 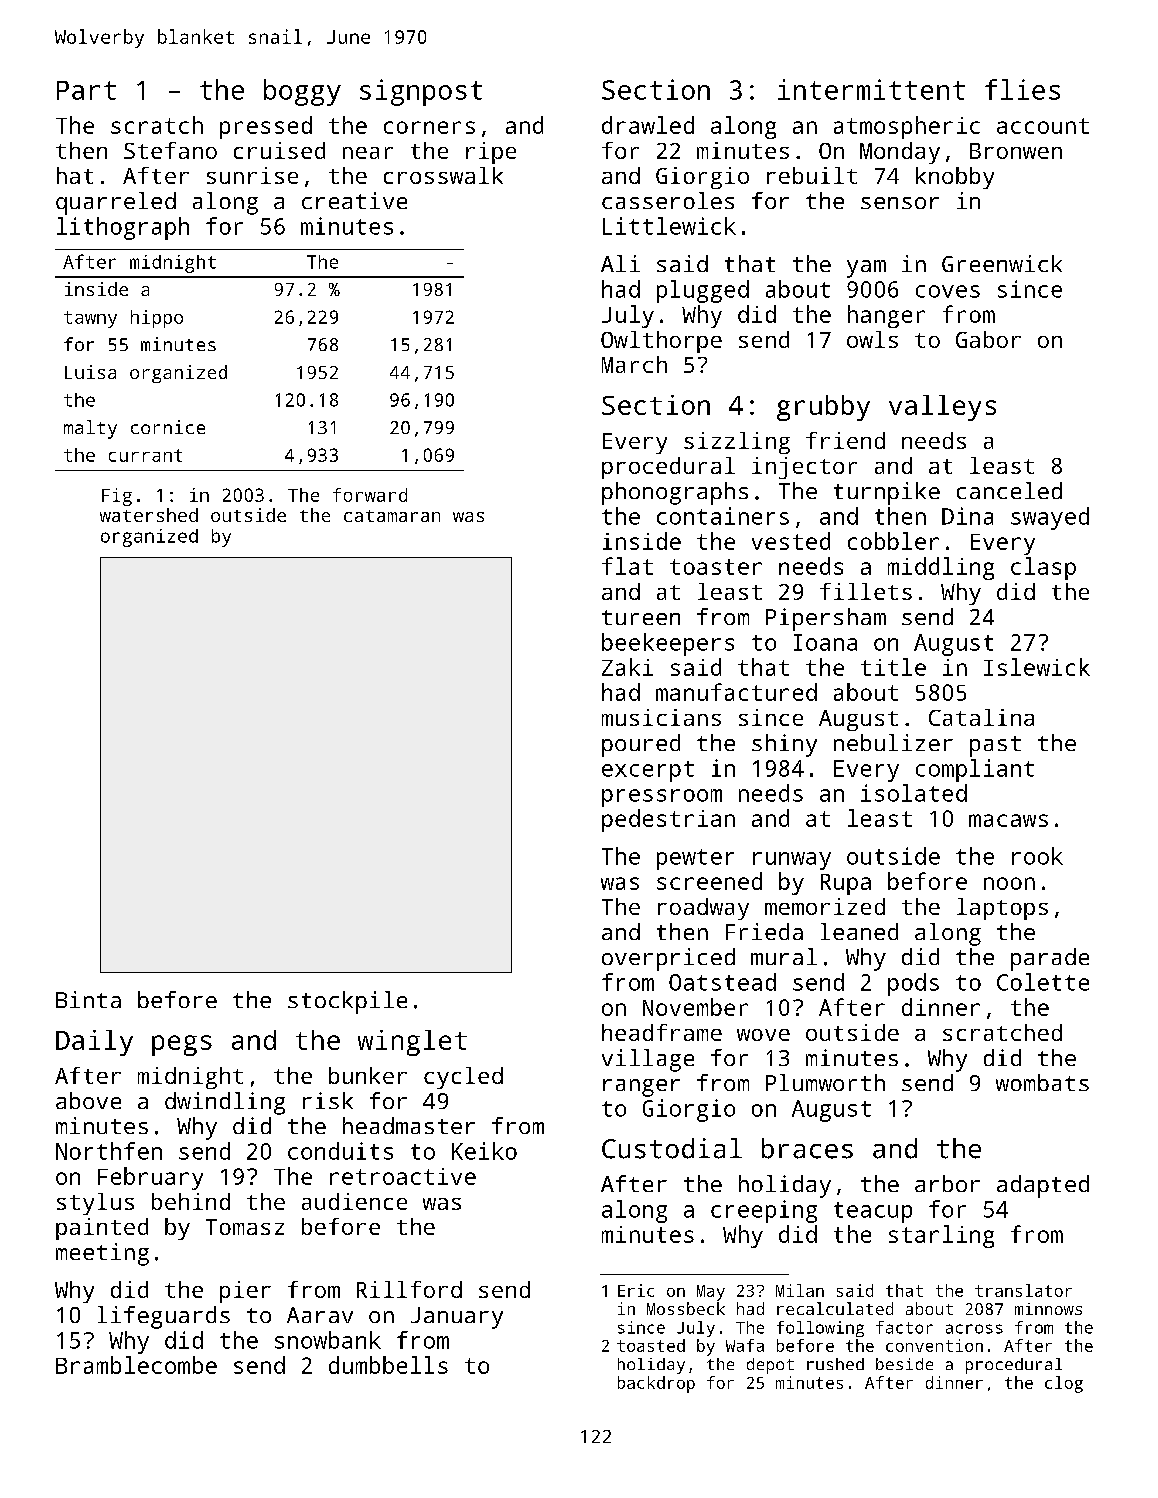 I want to click on ripe, so click(x=491, y=153).
